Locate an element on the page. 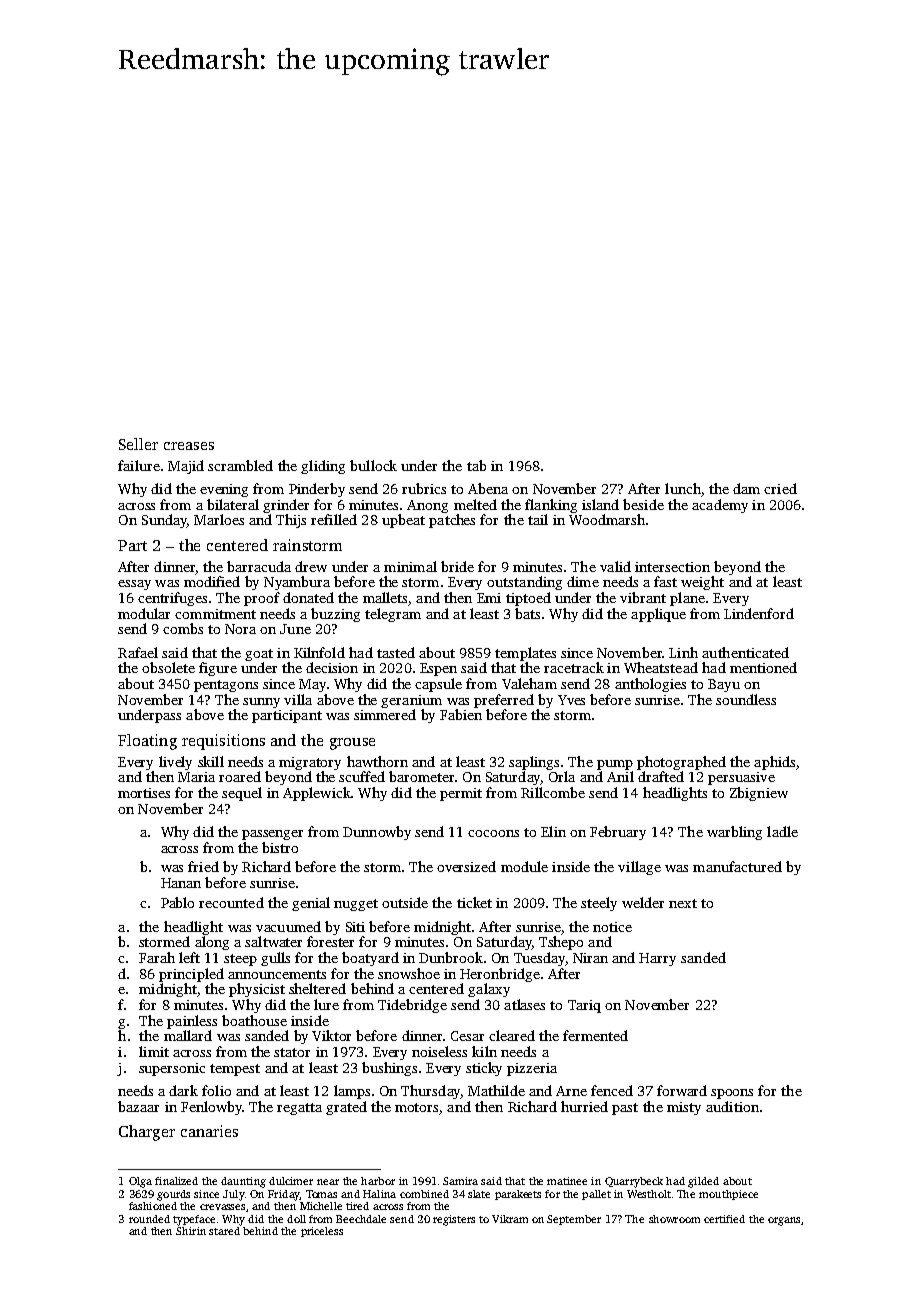 The height and width of the document is (1308, 924). rounded is located at coordinates (149, 1219).
